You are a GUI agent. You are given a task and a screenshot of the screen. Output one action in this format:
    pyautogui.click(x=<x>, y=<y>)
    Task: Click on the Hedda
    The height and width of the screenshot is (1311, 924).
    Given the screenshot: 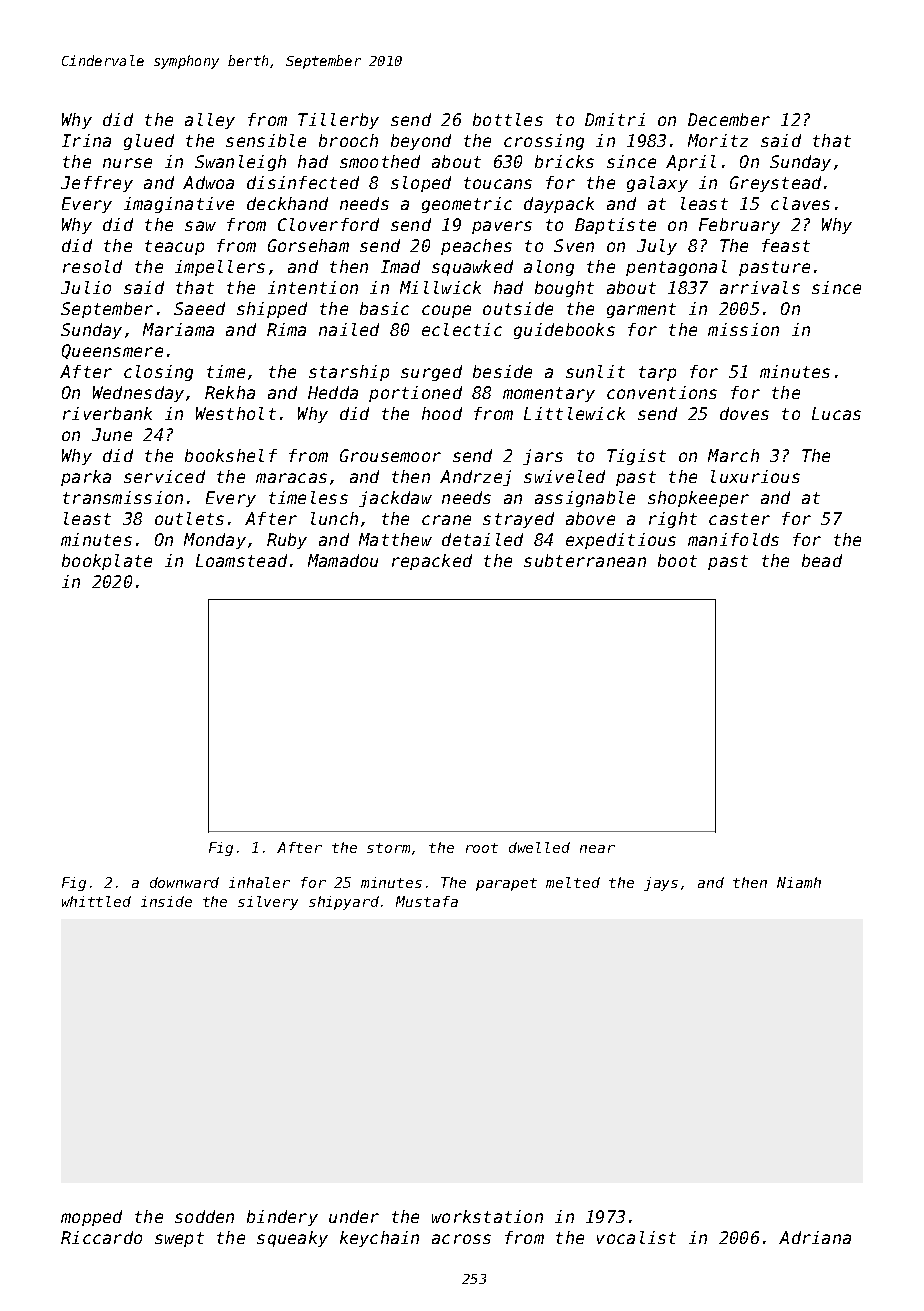 What is the action you would take?
    pyautogui.click(x=333, y=392)
